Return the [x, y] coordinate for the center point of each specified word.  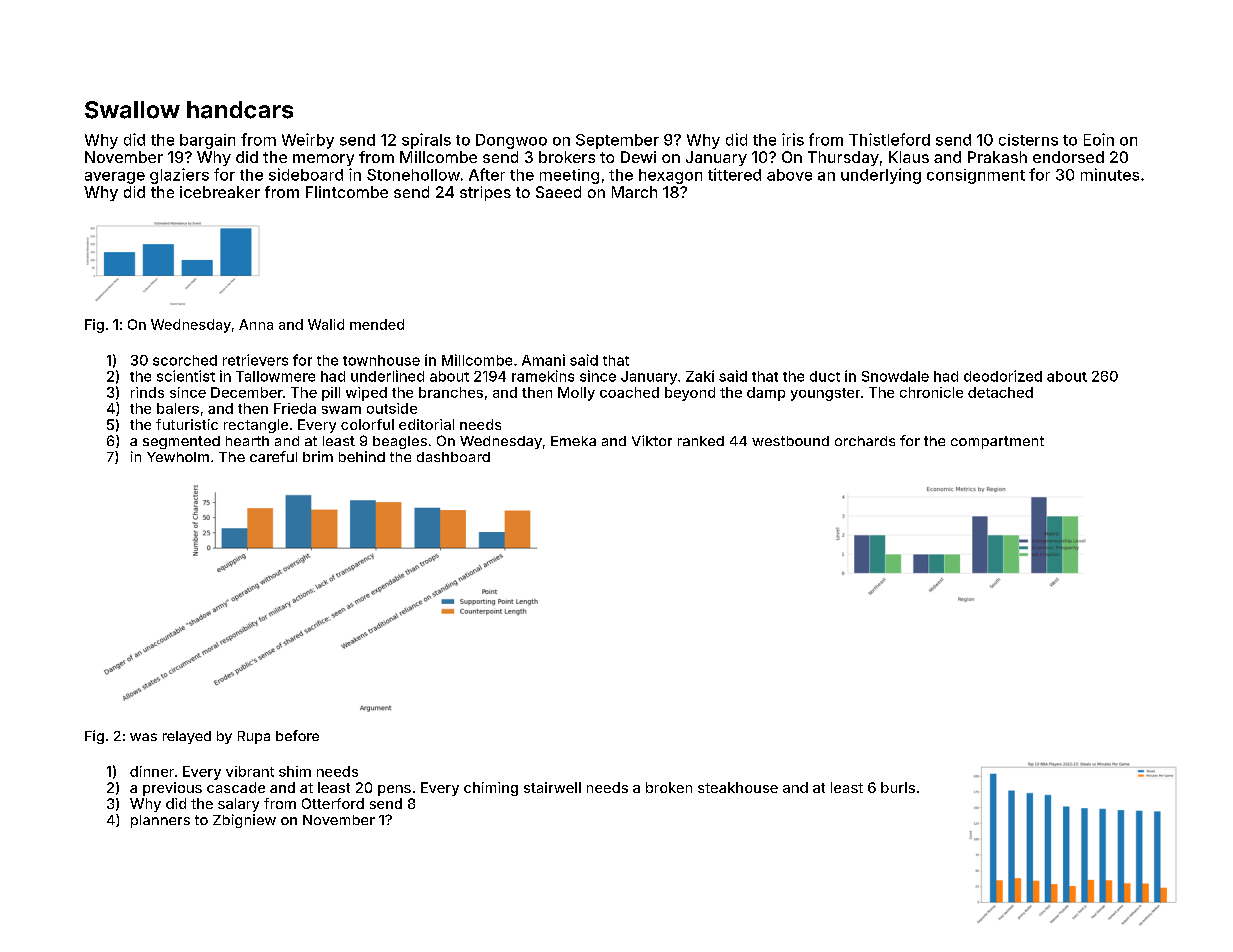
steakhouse [738, 787]
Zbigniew [244, 821]
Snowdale [895, 376]
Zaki [700, 376]
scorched [185, 360]
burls [898, 787]
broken [669, 787]
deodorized [1003, 376]
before [297, 735]
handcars [240, 110]
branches [451, 392]
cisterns [1028, 140]
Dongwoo [511, 141]
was [143, 737]
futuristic [187, 424]
